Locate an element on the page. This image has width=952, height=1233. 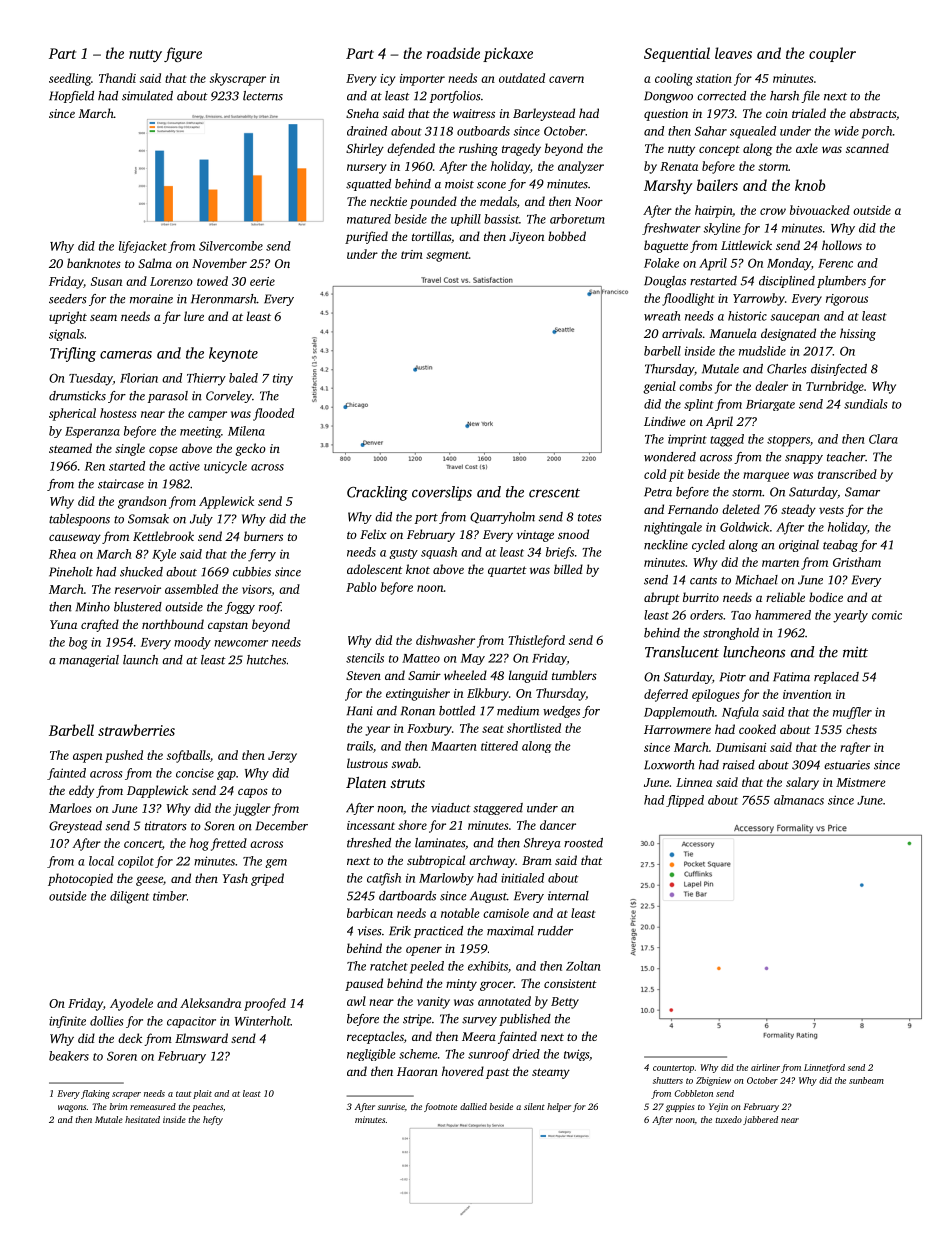
photocopied is located at coordinates (80, 879).
